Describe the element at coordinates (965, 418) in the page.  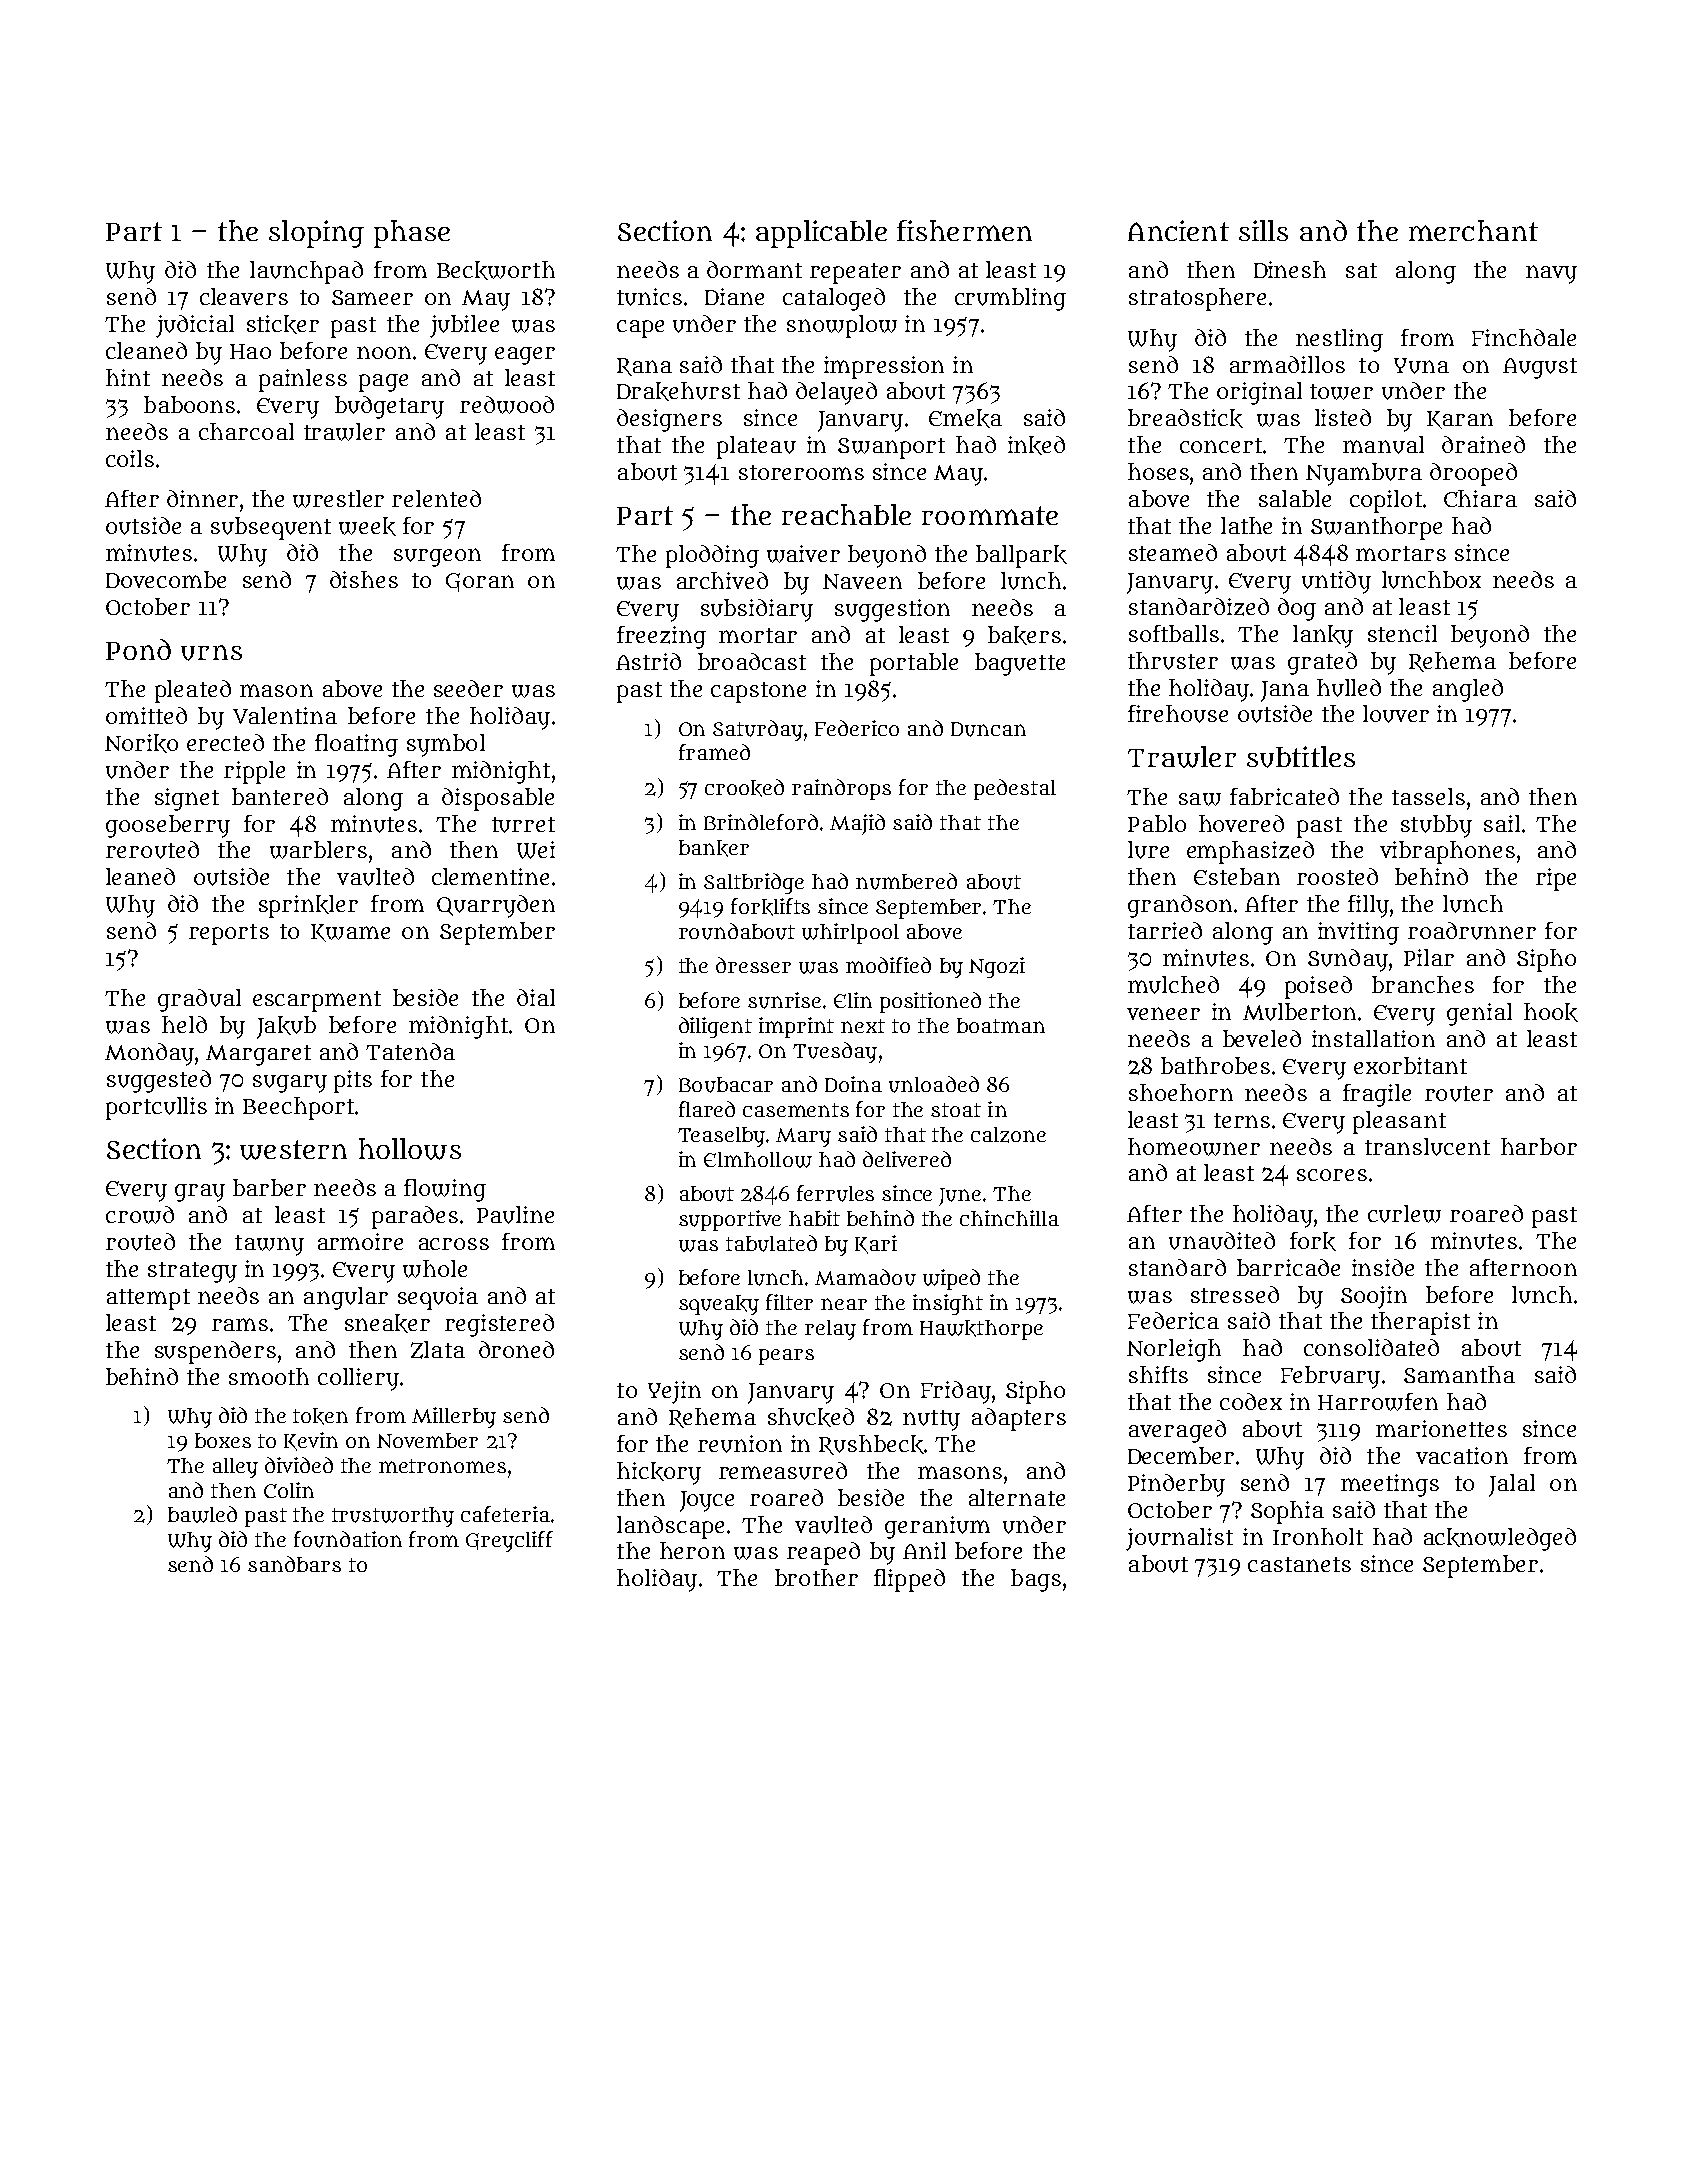
I see `Emeka` at that location.
